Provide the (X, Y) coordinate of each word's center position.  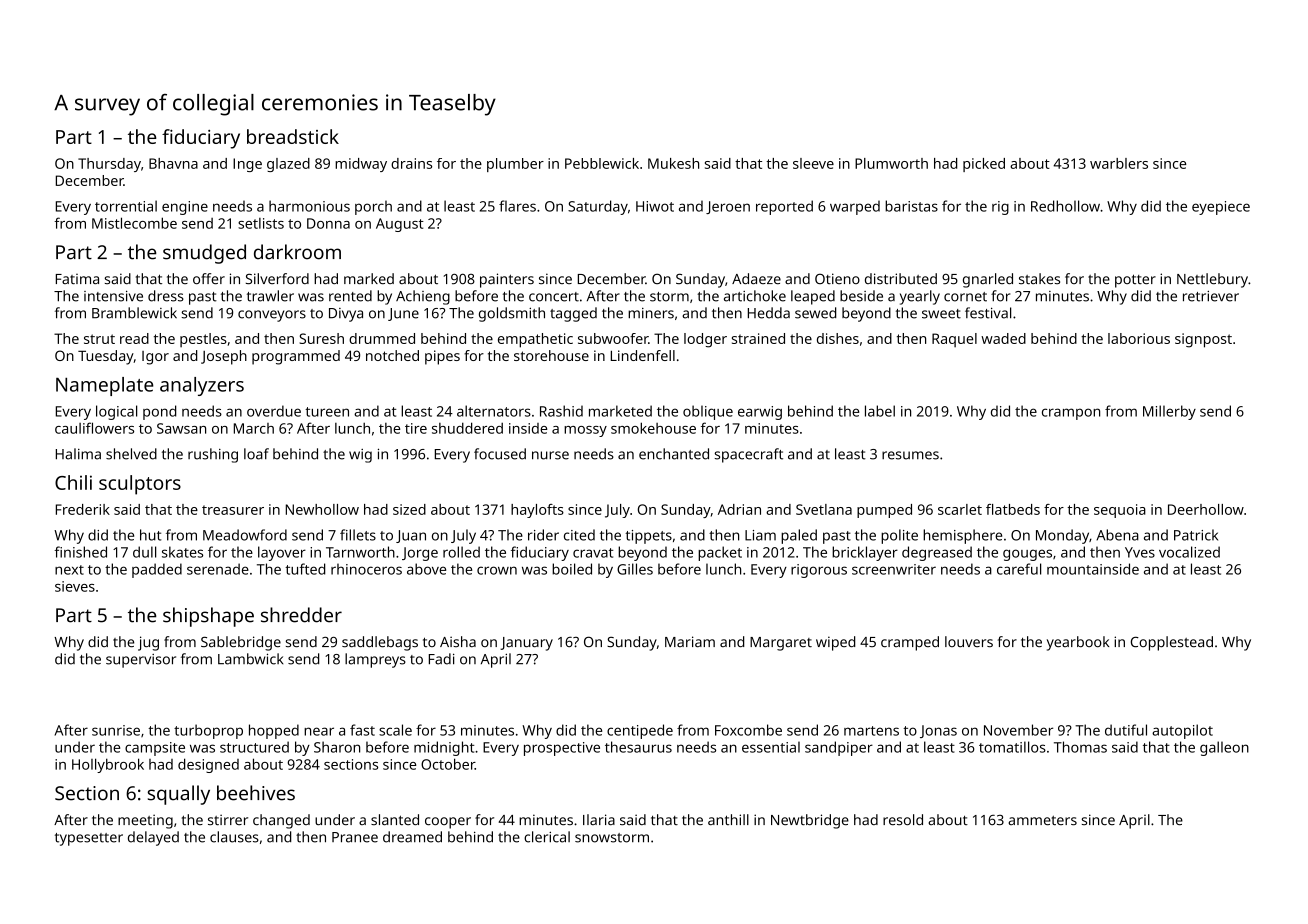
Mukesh (673, 163)
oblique (708, 412)
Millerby (1169, 412)
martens (871, 731)
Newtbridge (810, 821)
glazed (288, 165)
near (319, 731)
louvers (969, 642)
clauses (234, 837)
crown (497, 570)
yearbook (1078, 643)
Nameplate (104, 386)
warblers (1119, 163)
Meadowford (245, 535)
